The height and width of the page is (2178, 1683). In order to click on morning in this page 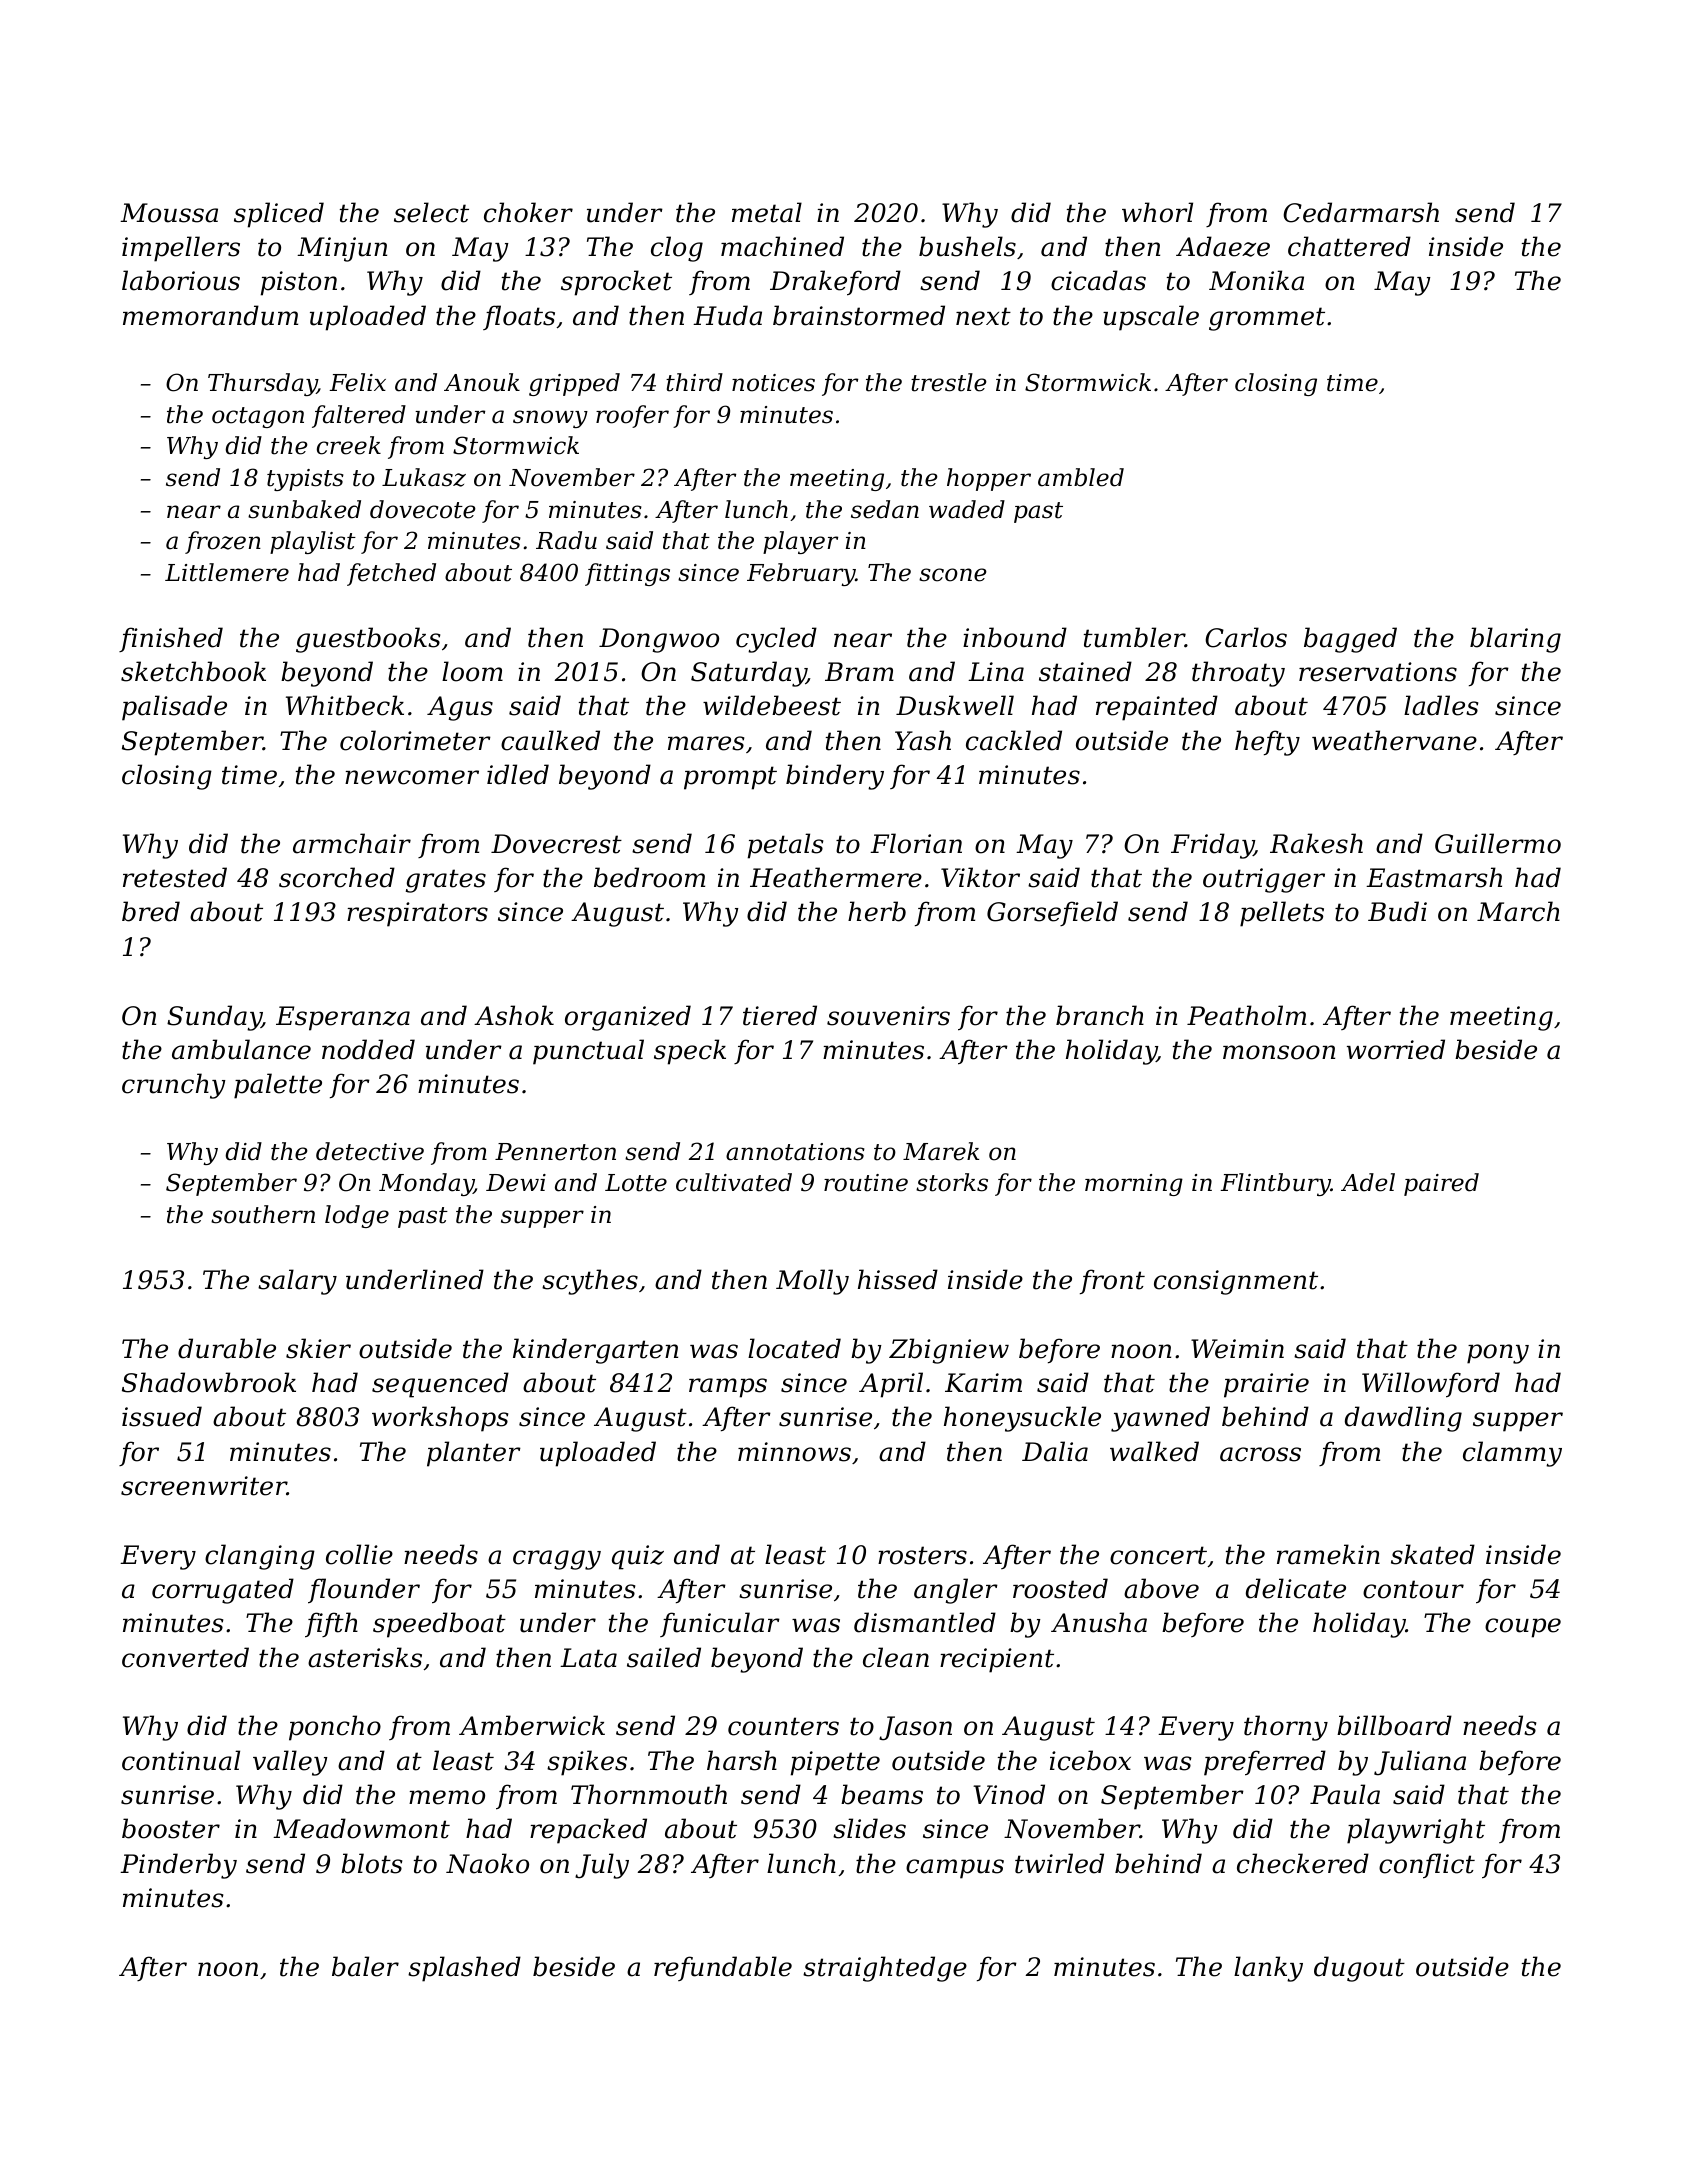, I will do `click(1134, 1185)`.
